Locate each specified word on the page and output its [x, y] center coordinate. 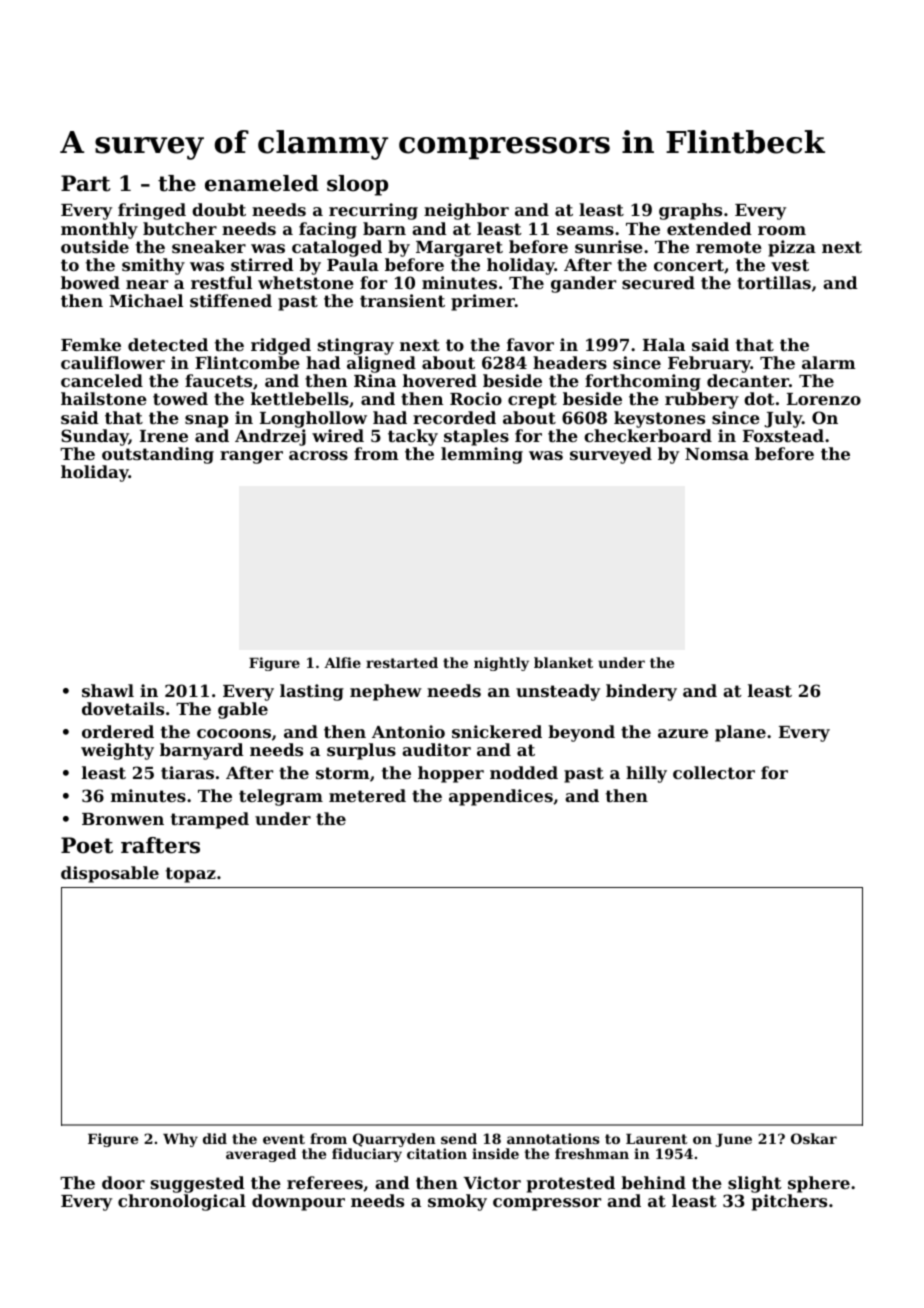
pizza [792, 248]
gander [583, 284]
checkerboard [648, 435]
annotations [553, 1138]
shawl [108, 690]
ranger [251, 457]
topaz [191, 875]
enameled [262, 183]
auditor [436, 749]
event [284, 1139]
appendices [501, 797]
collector [714, 772]
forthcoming [643, 382]
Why [180, 1140]
